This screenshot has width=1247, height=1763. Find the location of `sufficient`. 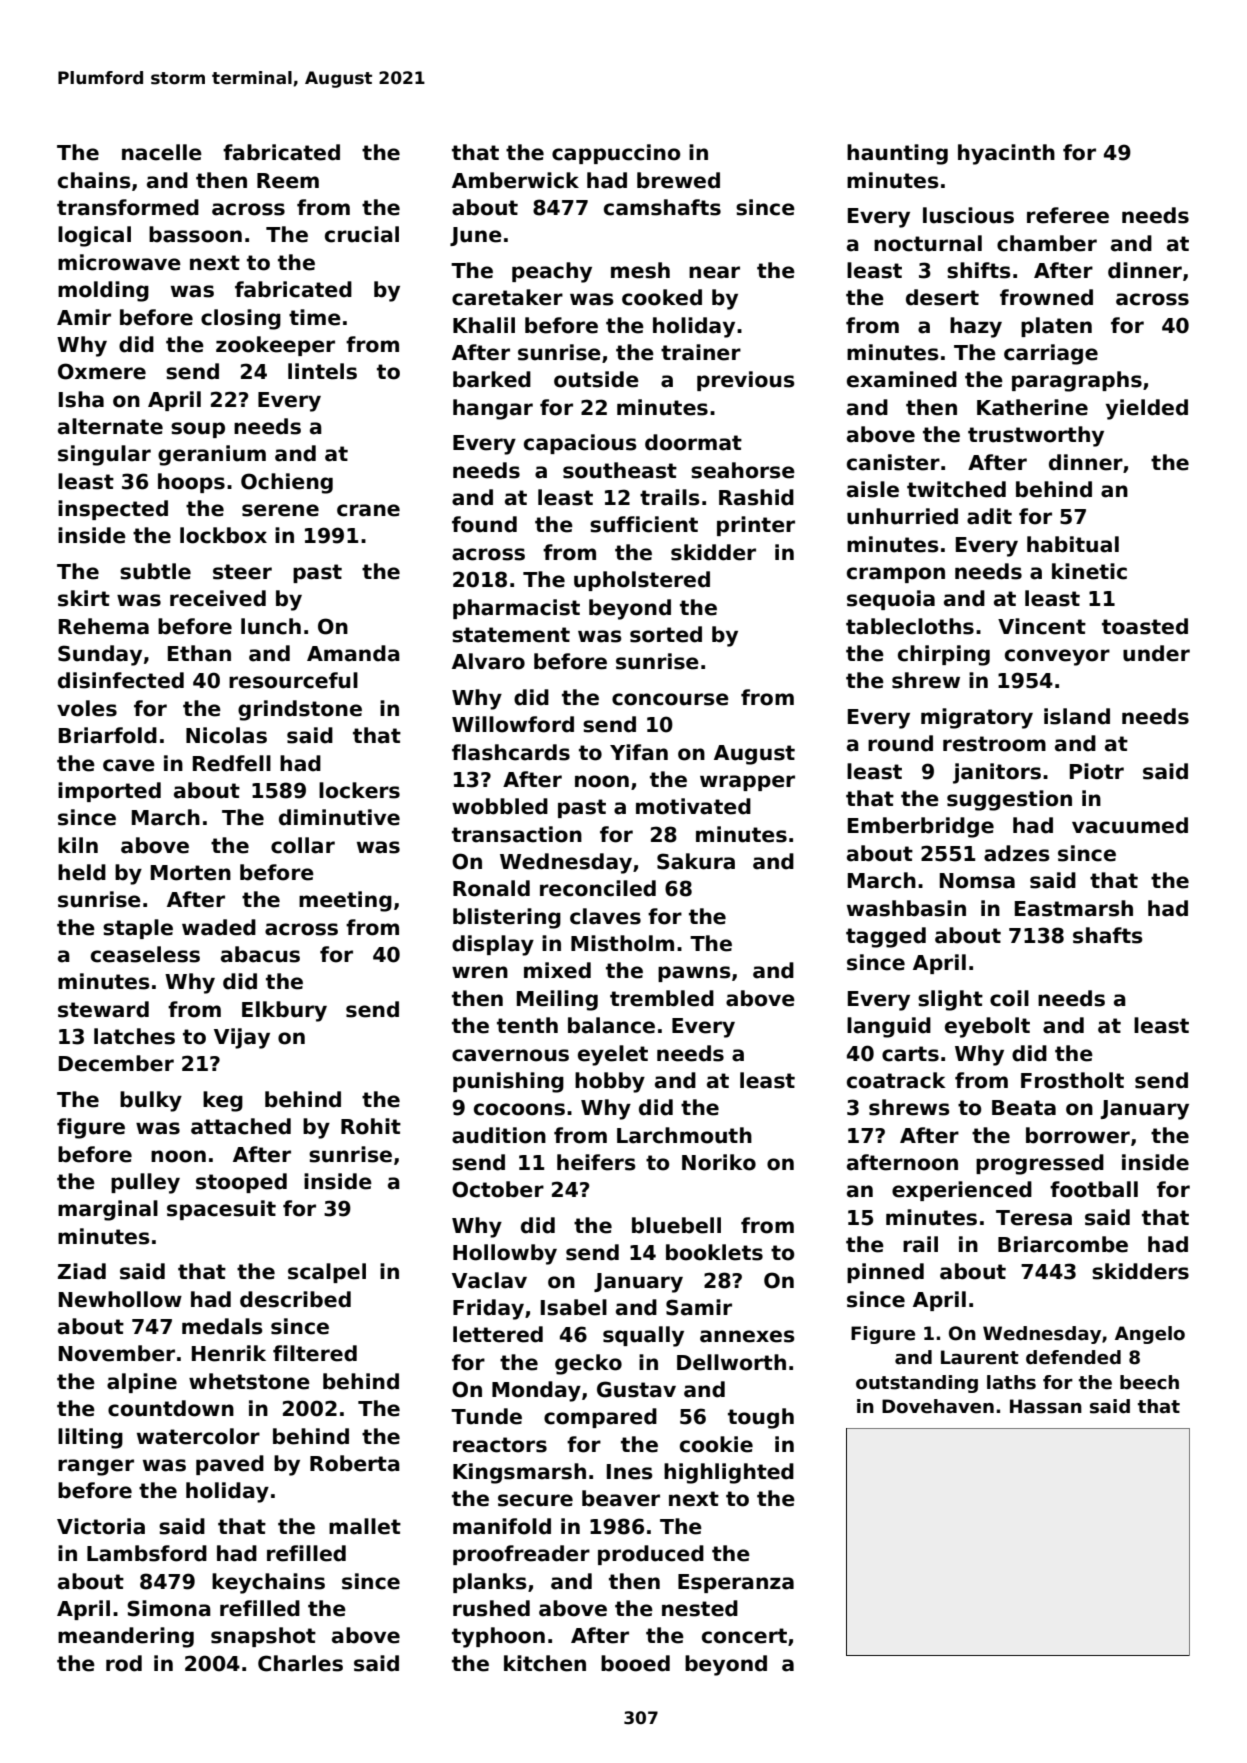

sufficient is located at coordinates (644, 524).
